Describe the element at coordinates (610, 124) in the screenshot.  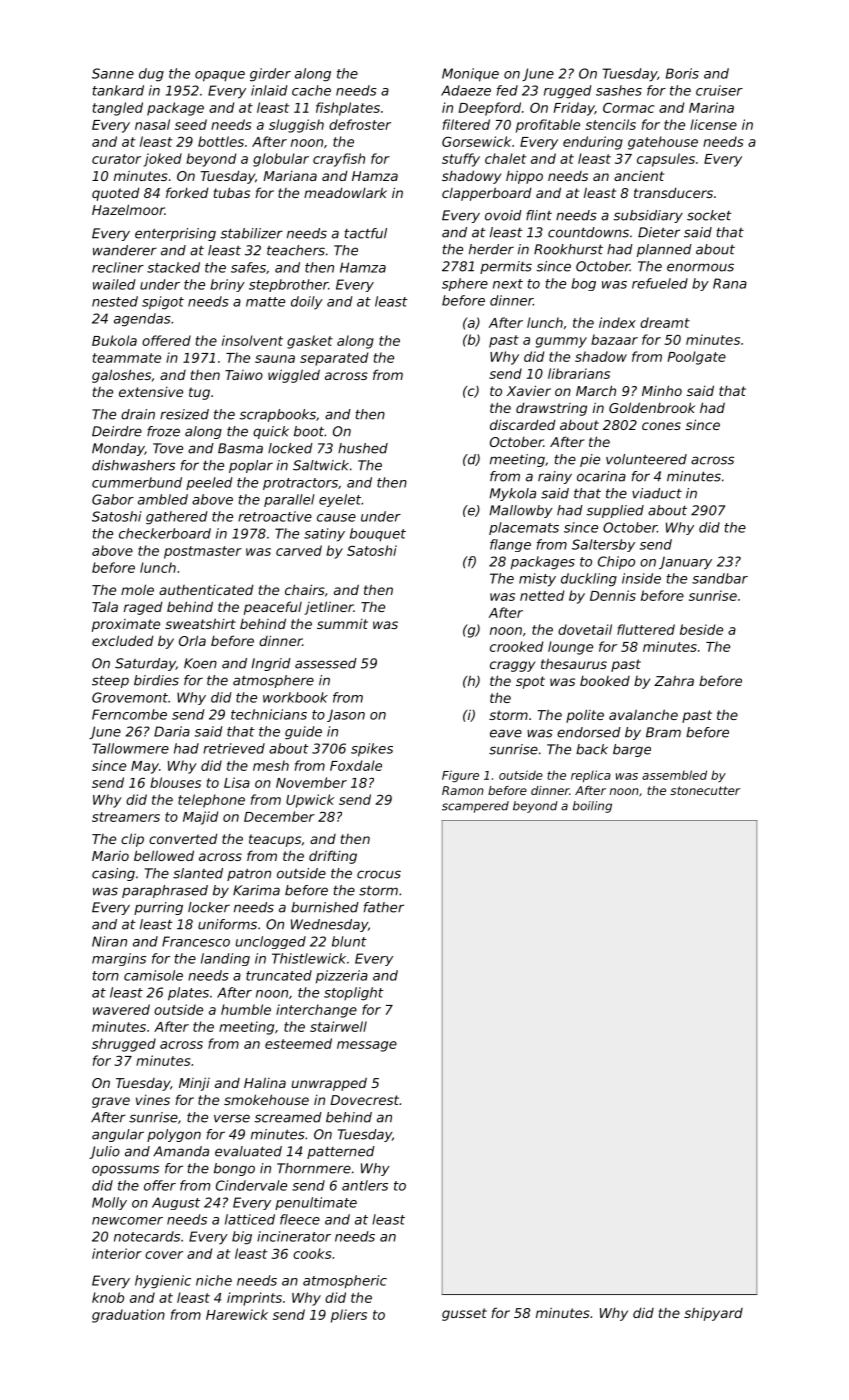
I see `stencils` at that location.
